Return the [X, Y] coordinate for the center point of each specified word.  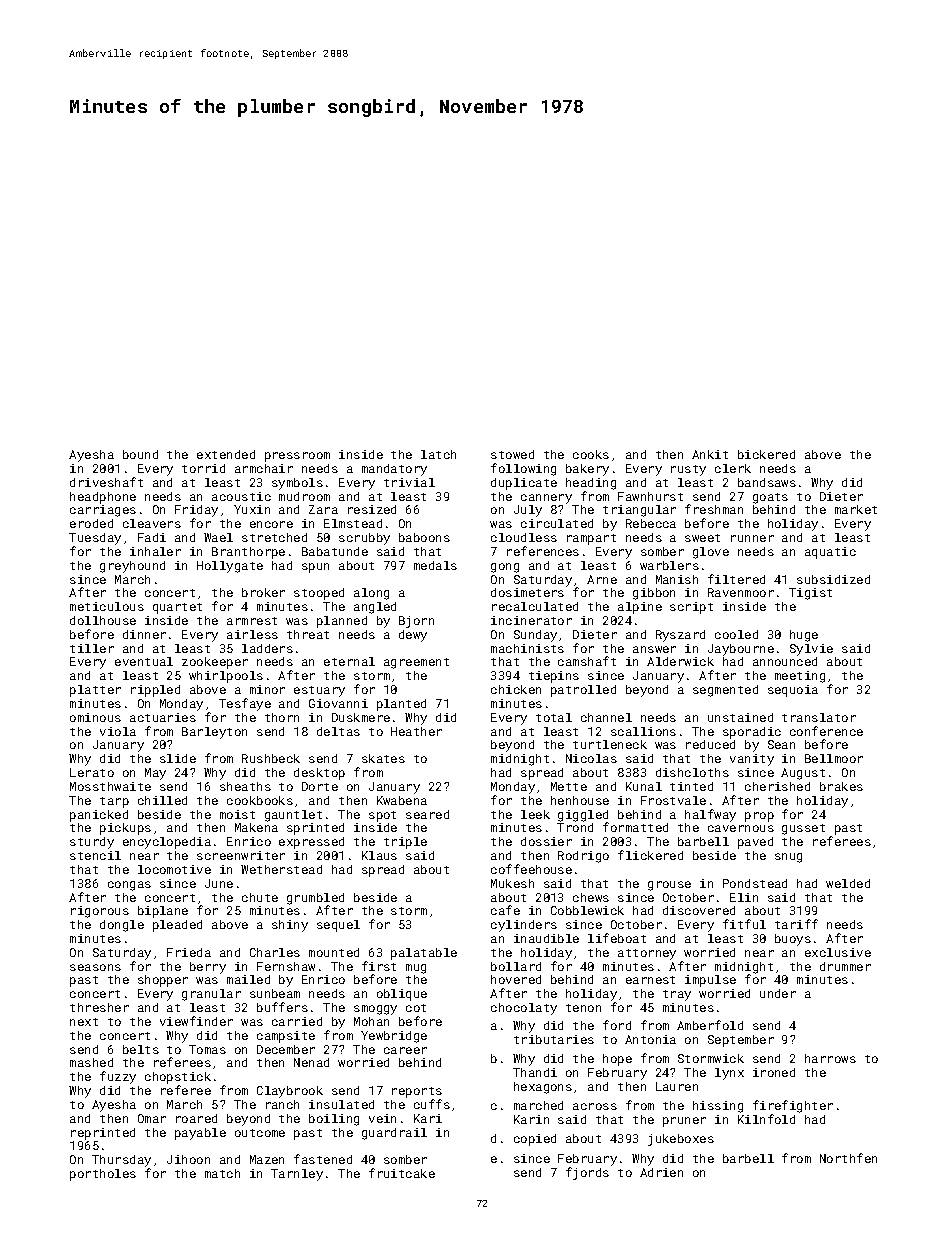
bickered [766, 454]
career [405, 1050]
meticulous [107, 606]
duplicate [524, 484]
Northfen [848, 1158]
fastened [323, 1159]
